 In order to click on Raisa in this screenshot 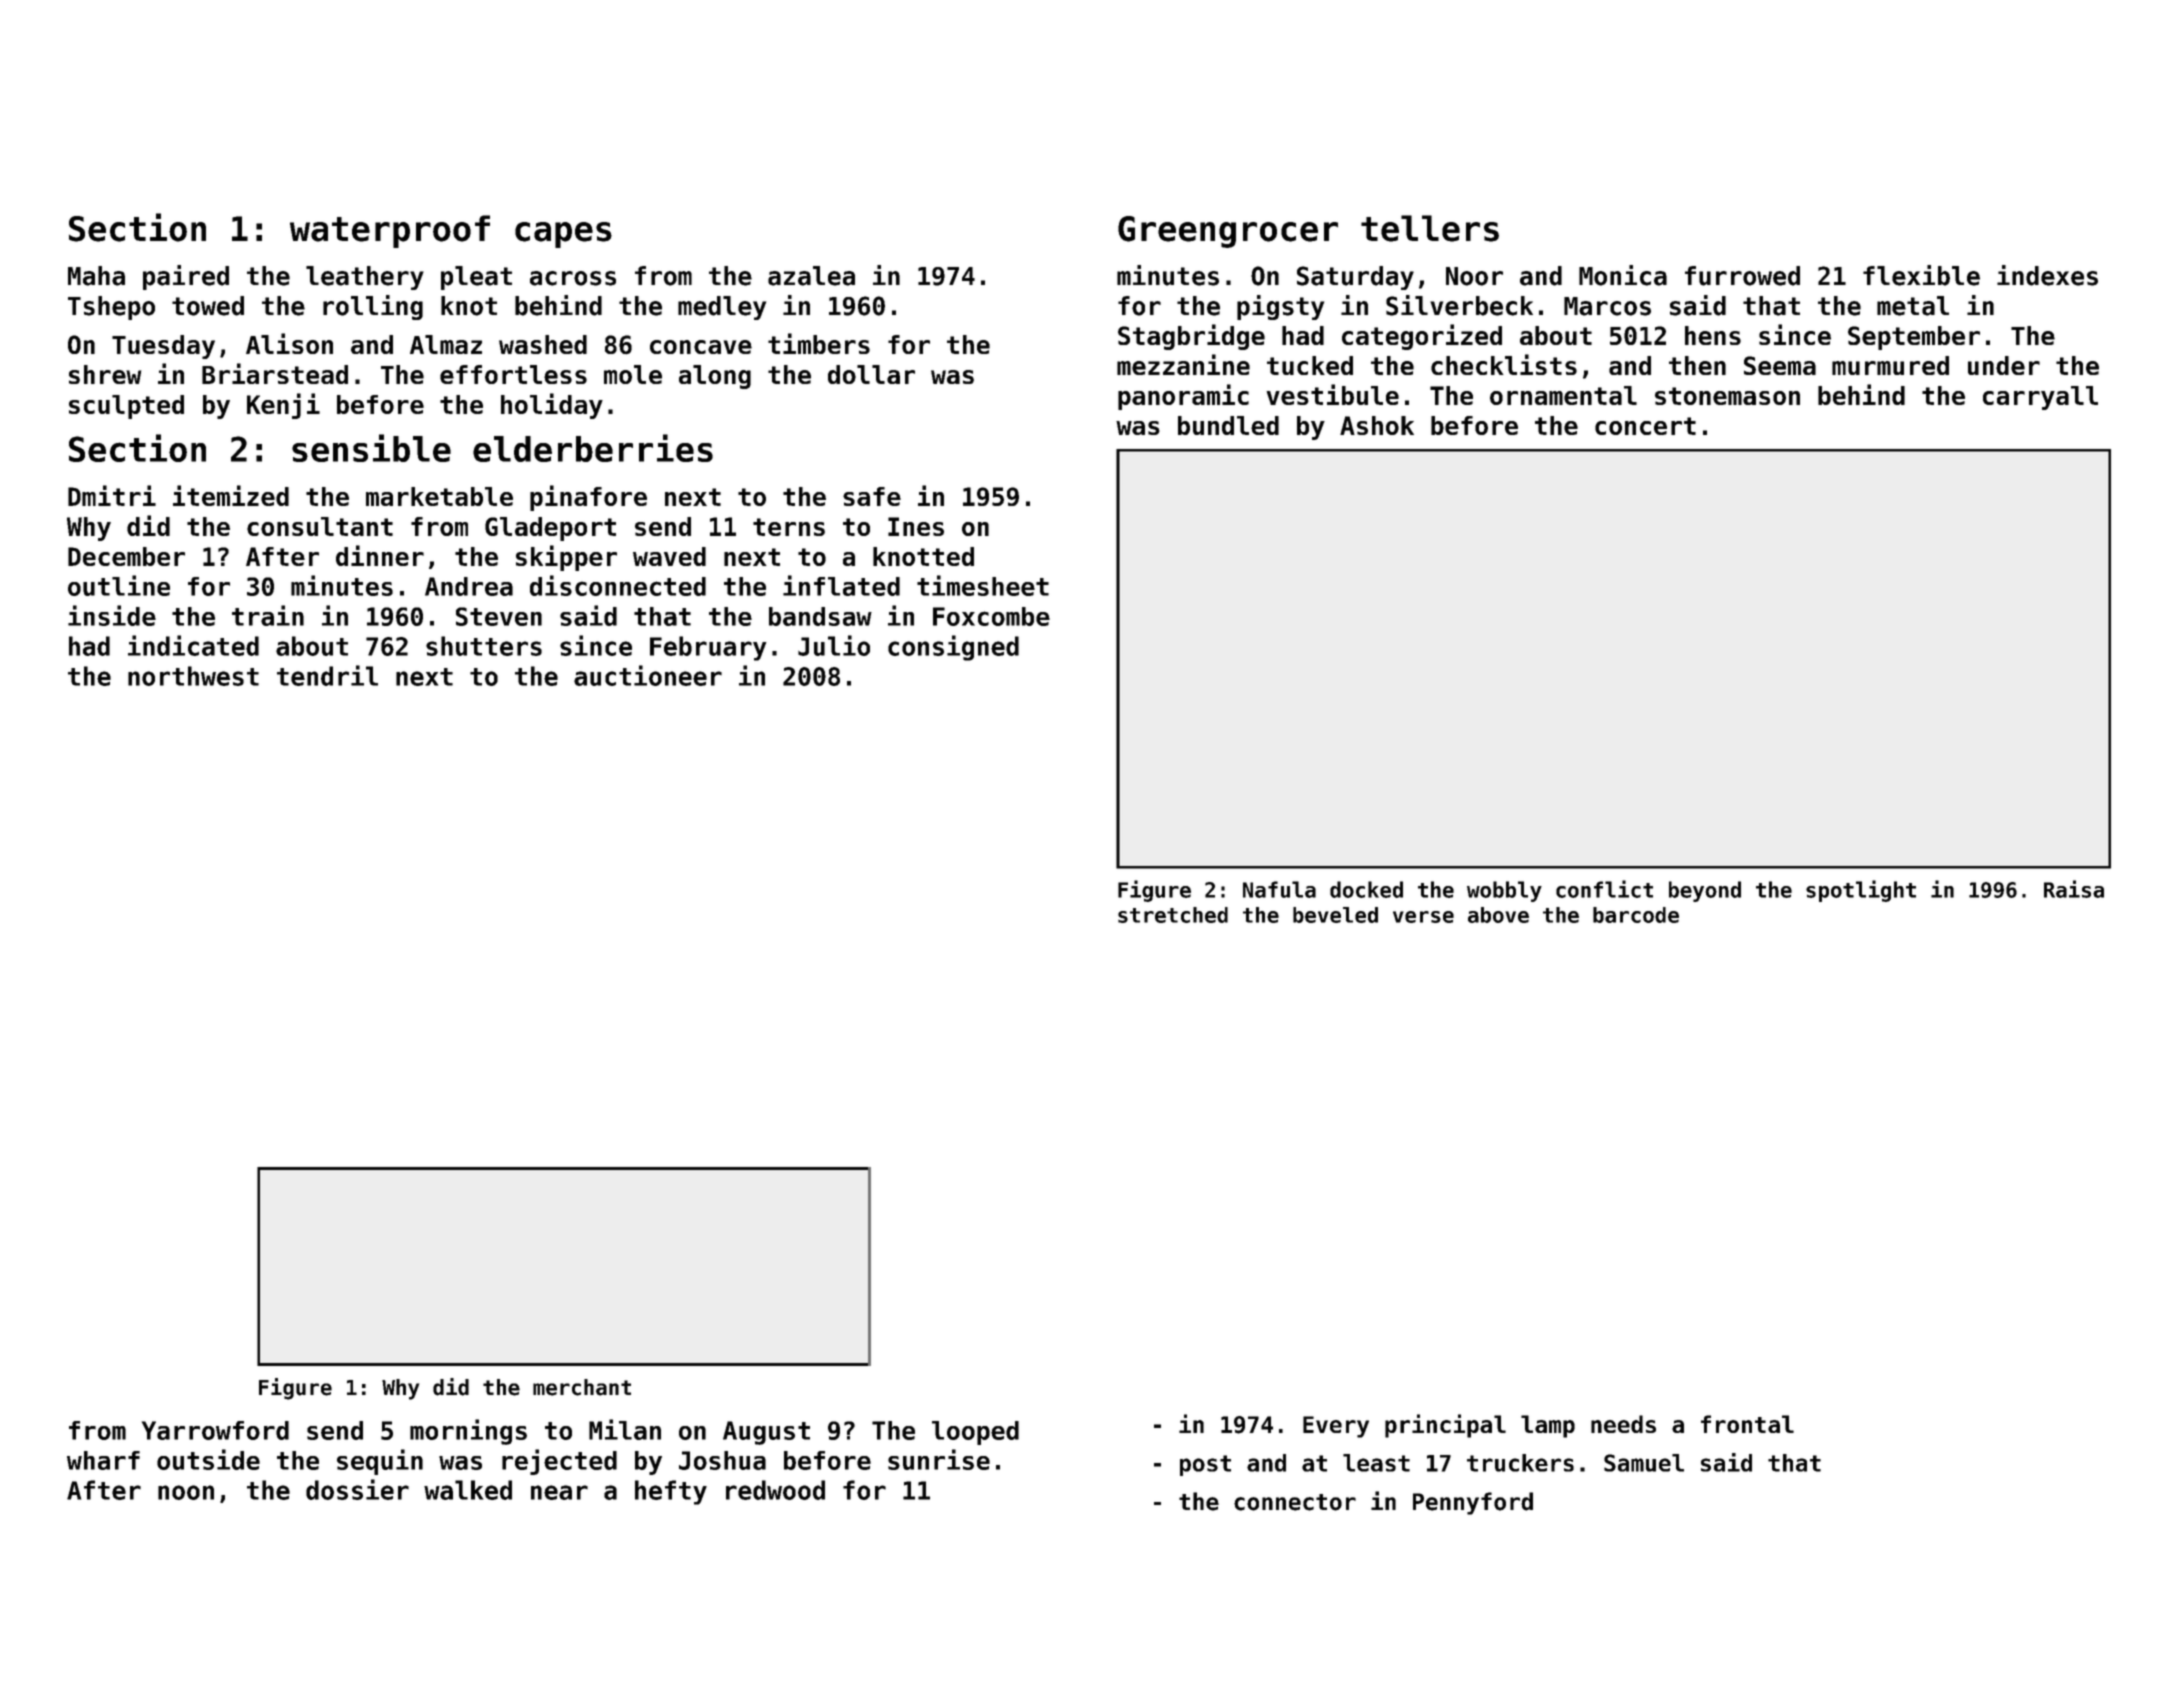, I will do `click(2074, 889)`.
